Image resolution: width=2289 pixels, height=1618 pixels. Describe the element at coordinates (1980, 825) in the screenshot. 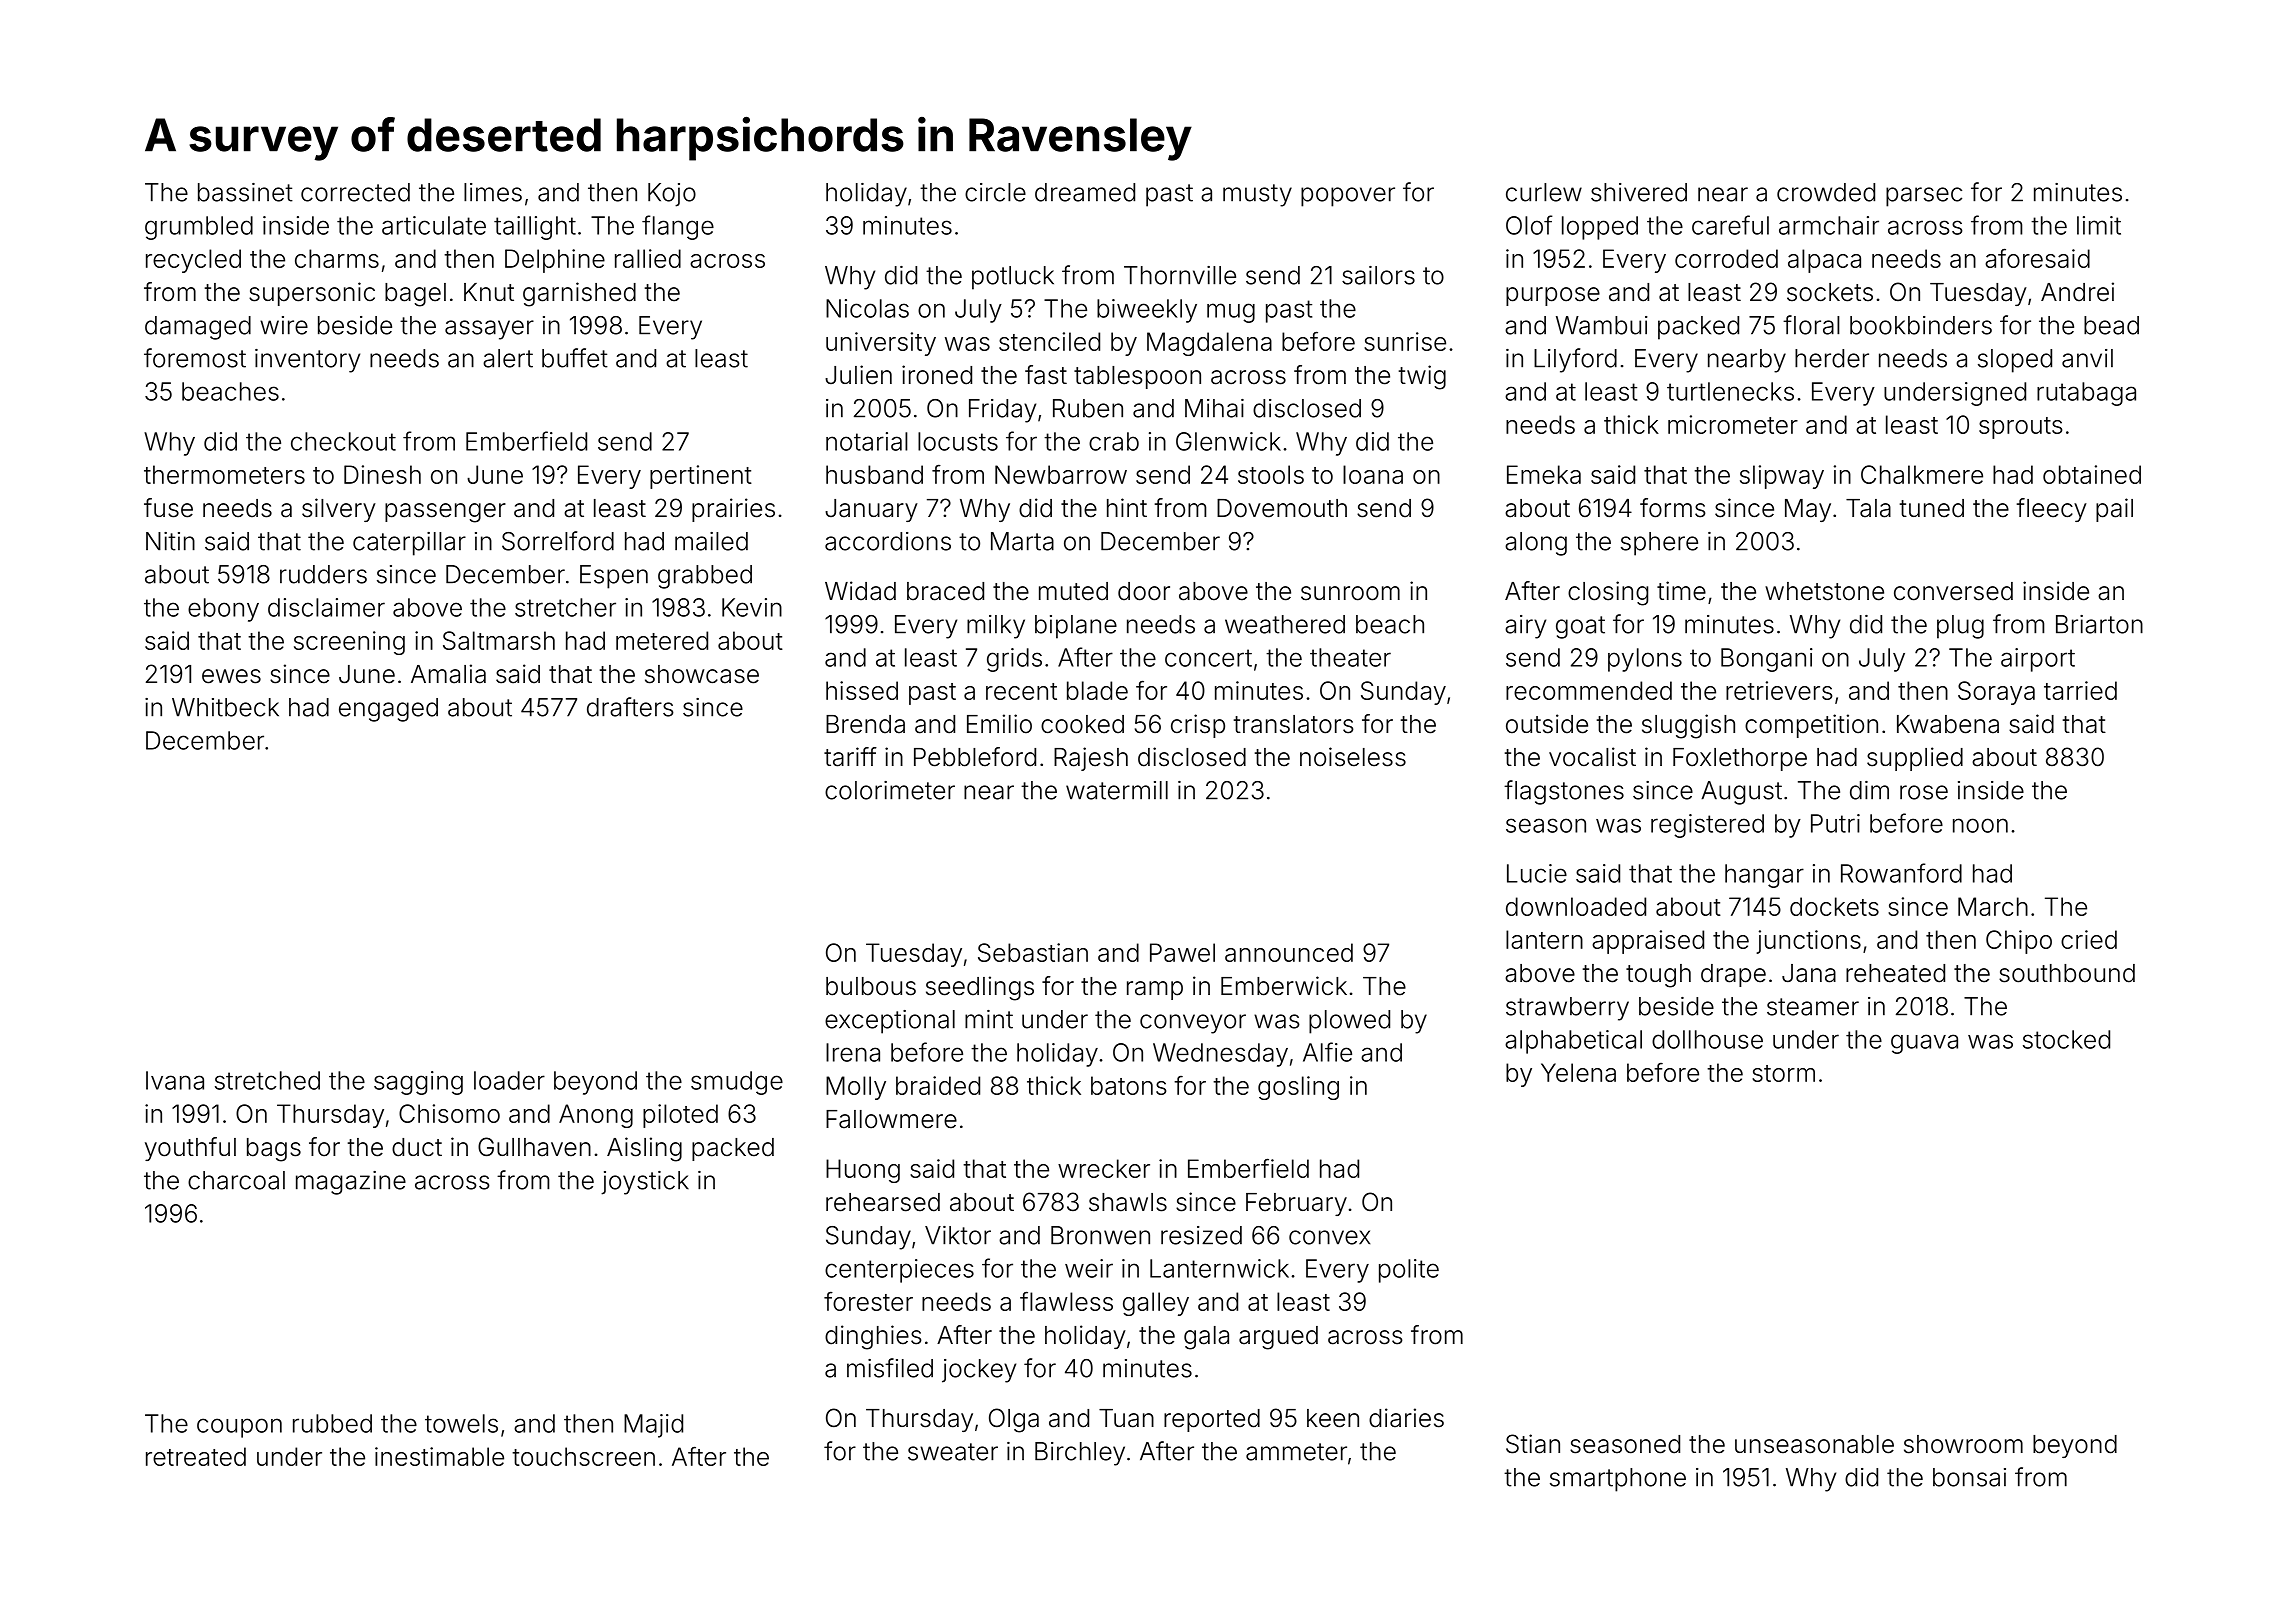

I see `noon` at that location.
